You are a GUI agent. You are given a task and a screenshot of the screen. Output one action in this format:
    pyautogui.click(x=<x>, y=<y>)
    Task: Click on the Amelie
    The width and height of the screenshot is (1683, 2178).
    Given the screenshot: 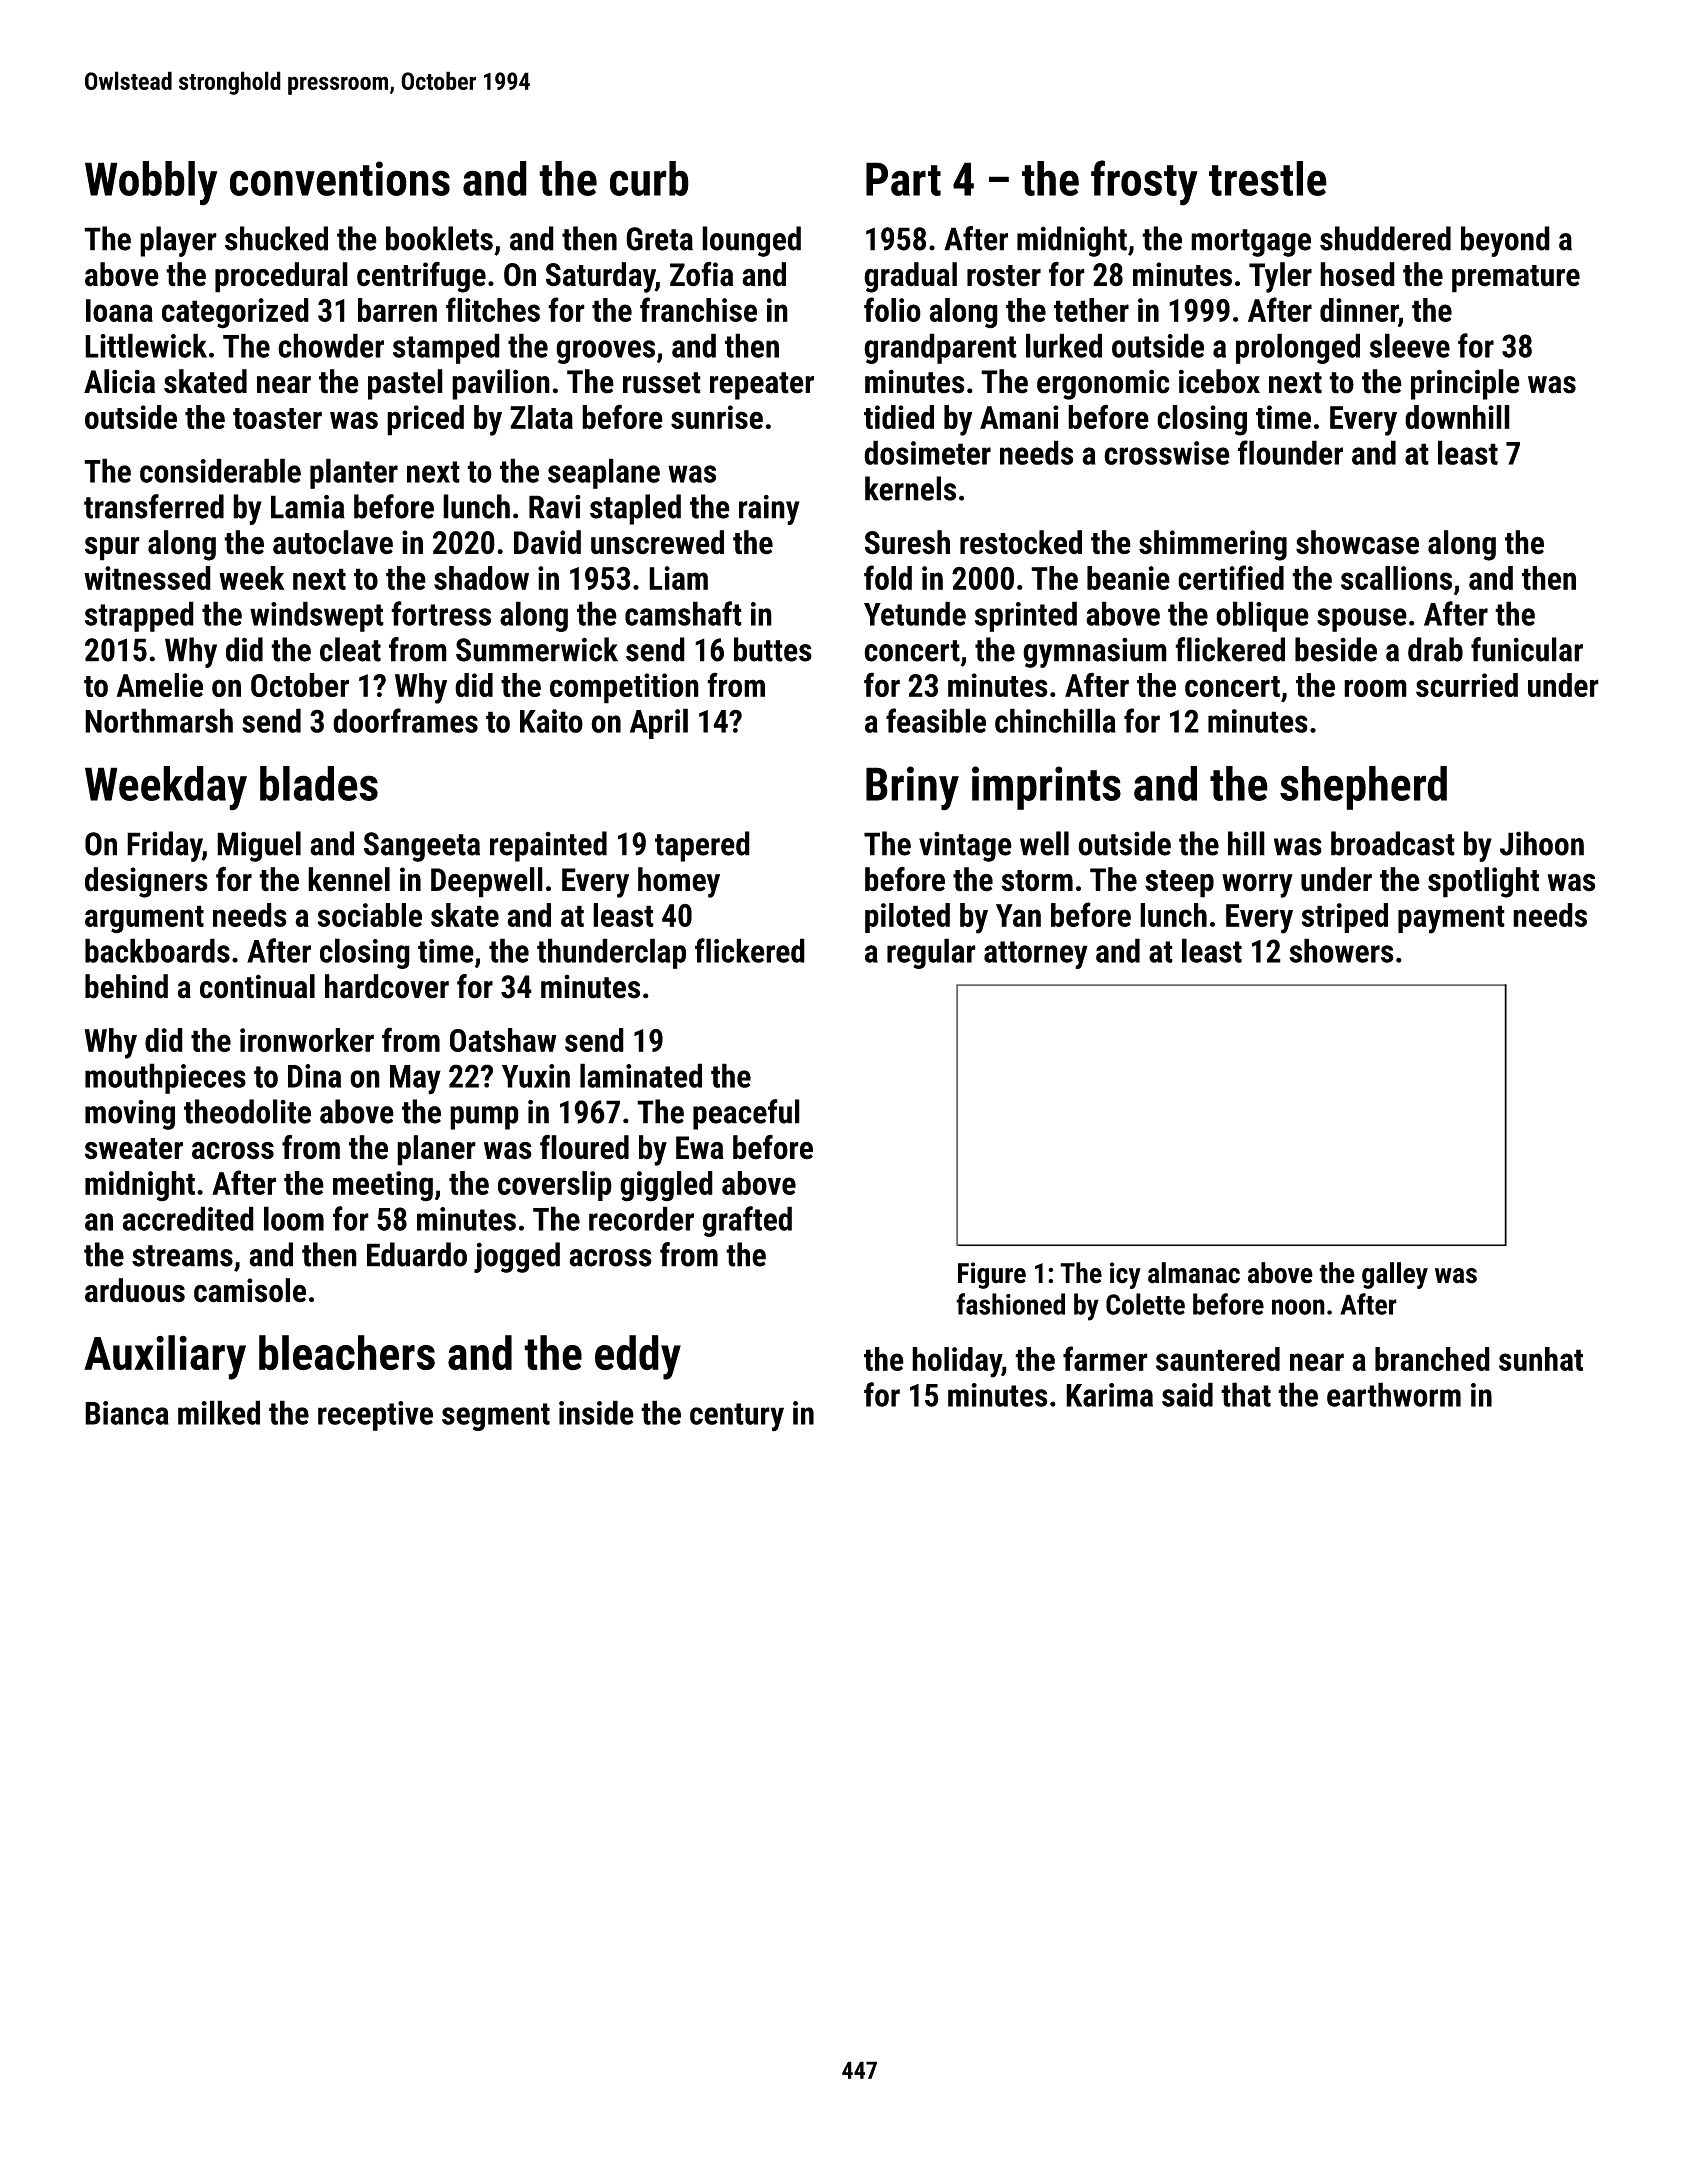 What is the action you would take?
    pyautogui.click(x=159, y=685)
